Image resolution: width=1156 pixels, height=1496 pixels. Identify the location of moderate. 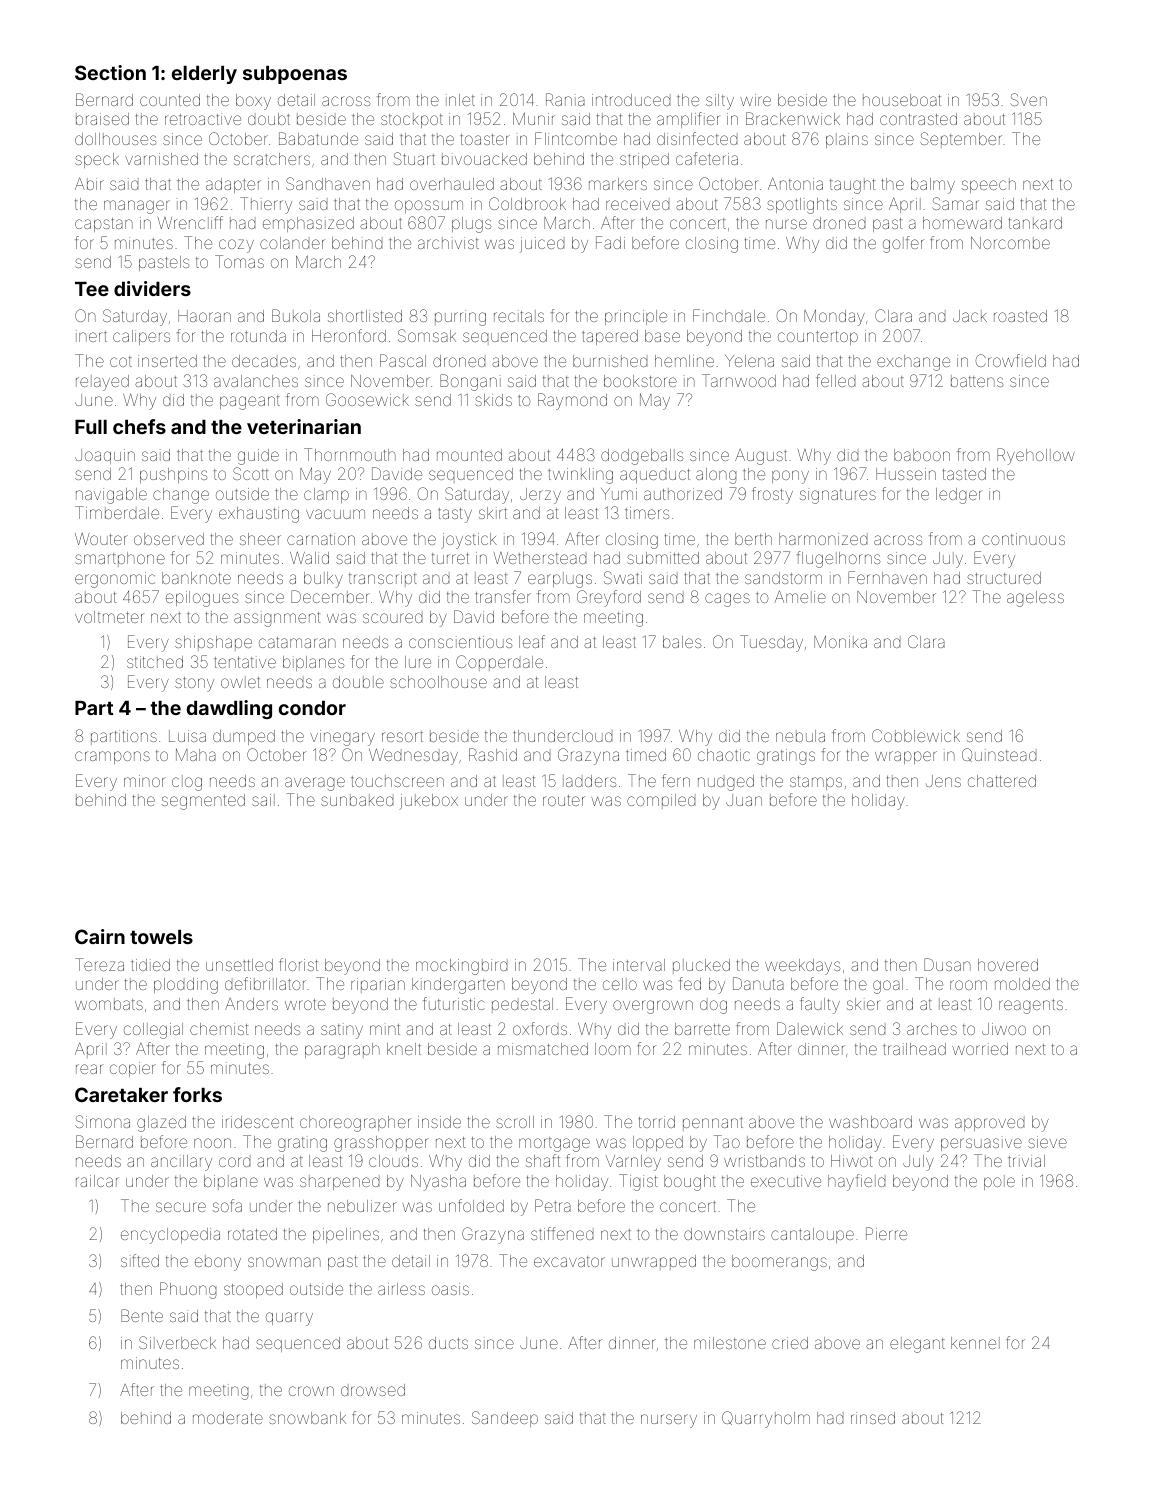
(228, 1418).
